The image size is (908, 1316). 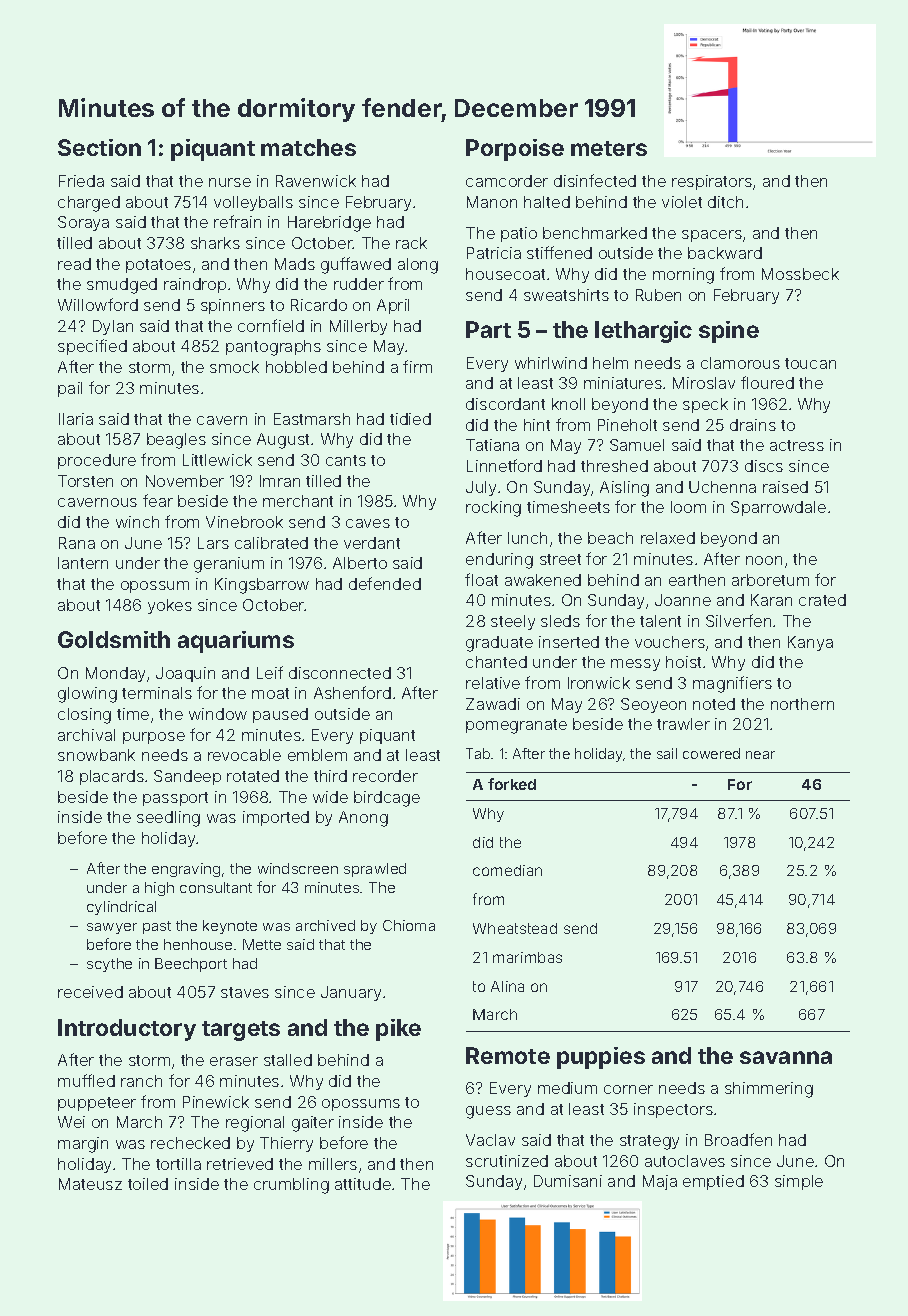 I want to click on disconnected, so click(x=340, y=673).
